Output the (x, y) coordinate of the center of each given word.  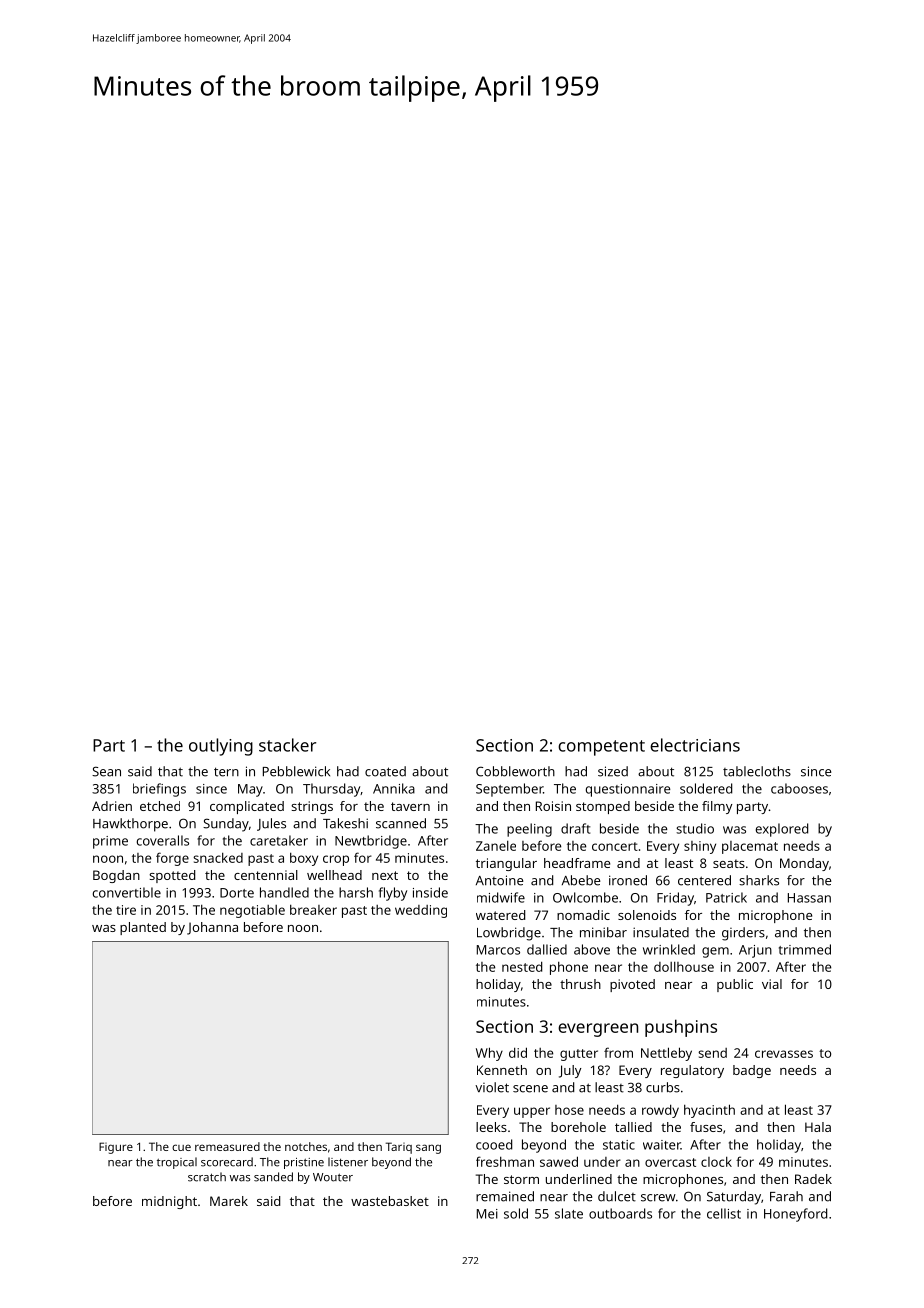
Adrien (112, 806)
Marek (229, 1201)
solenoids (647, 915)
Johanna (212, 928)
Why (489, 1054)
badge (752, 1071)
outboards (620, 1213)
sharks (759, 880)
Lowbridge (509, 934)
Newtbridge (371, 842)
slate (569, 1213)
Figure (116, 1148)
